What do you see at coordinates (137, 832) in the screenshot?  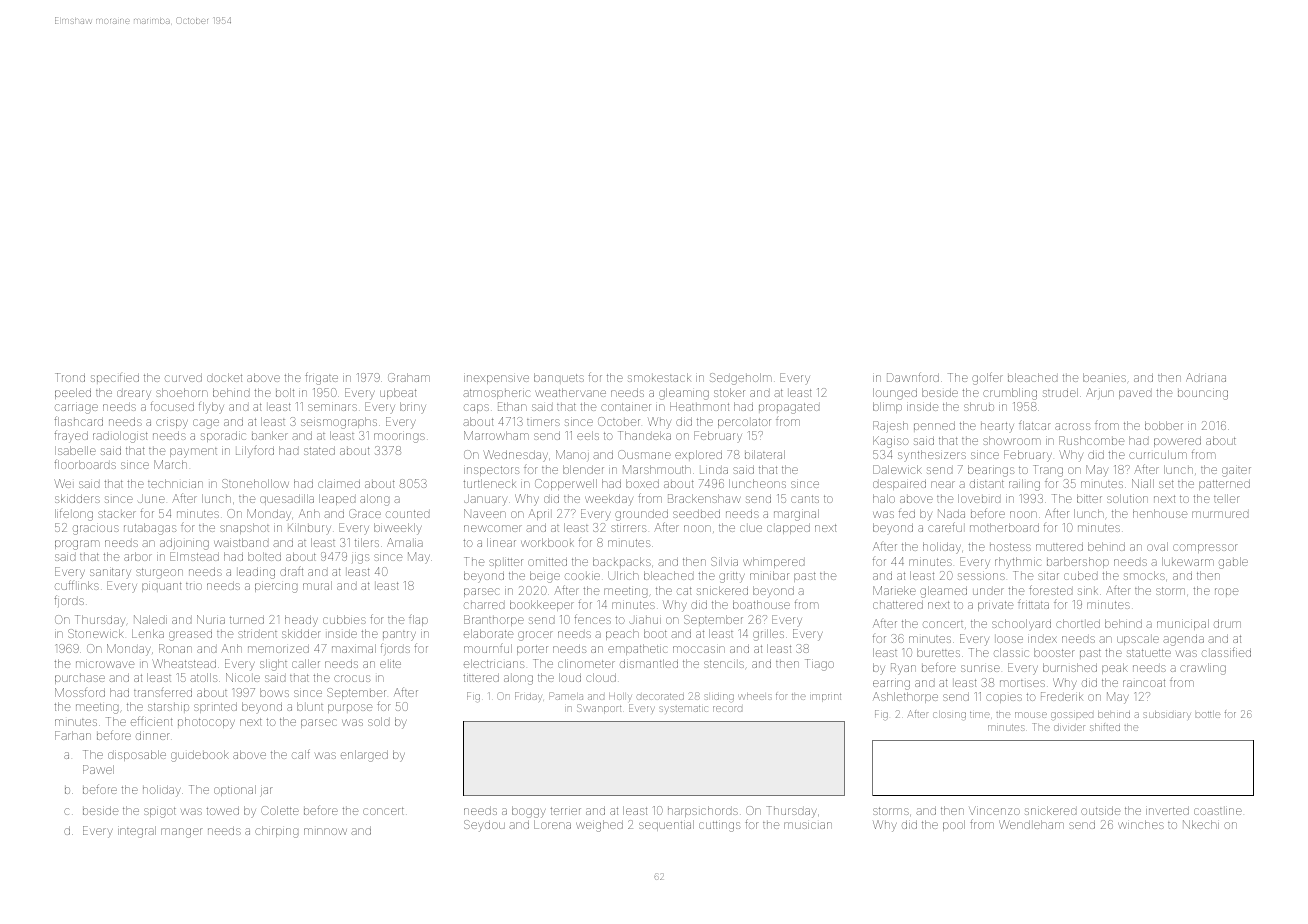 I see `integral` at bounding box center [137, 832].
